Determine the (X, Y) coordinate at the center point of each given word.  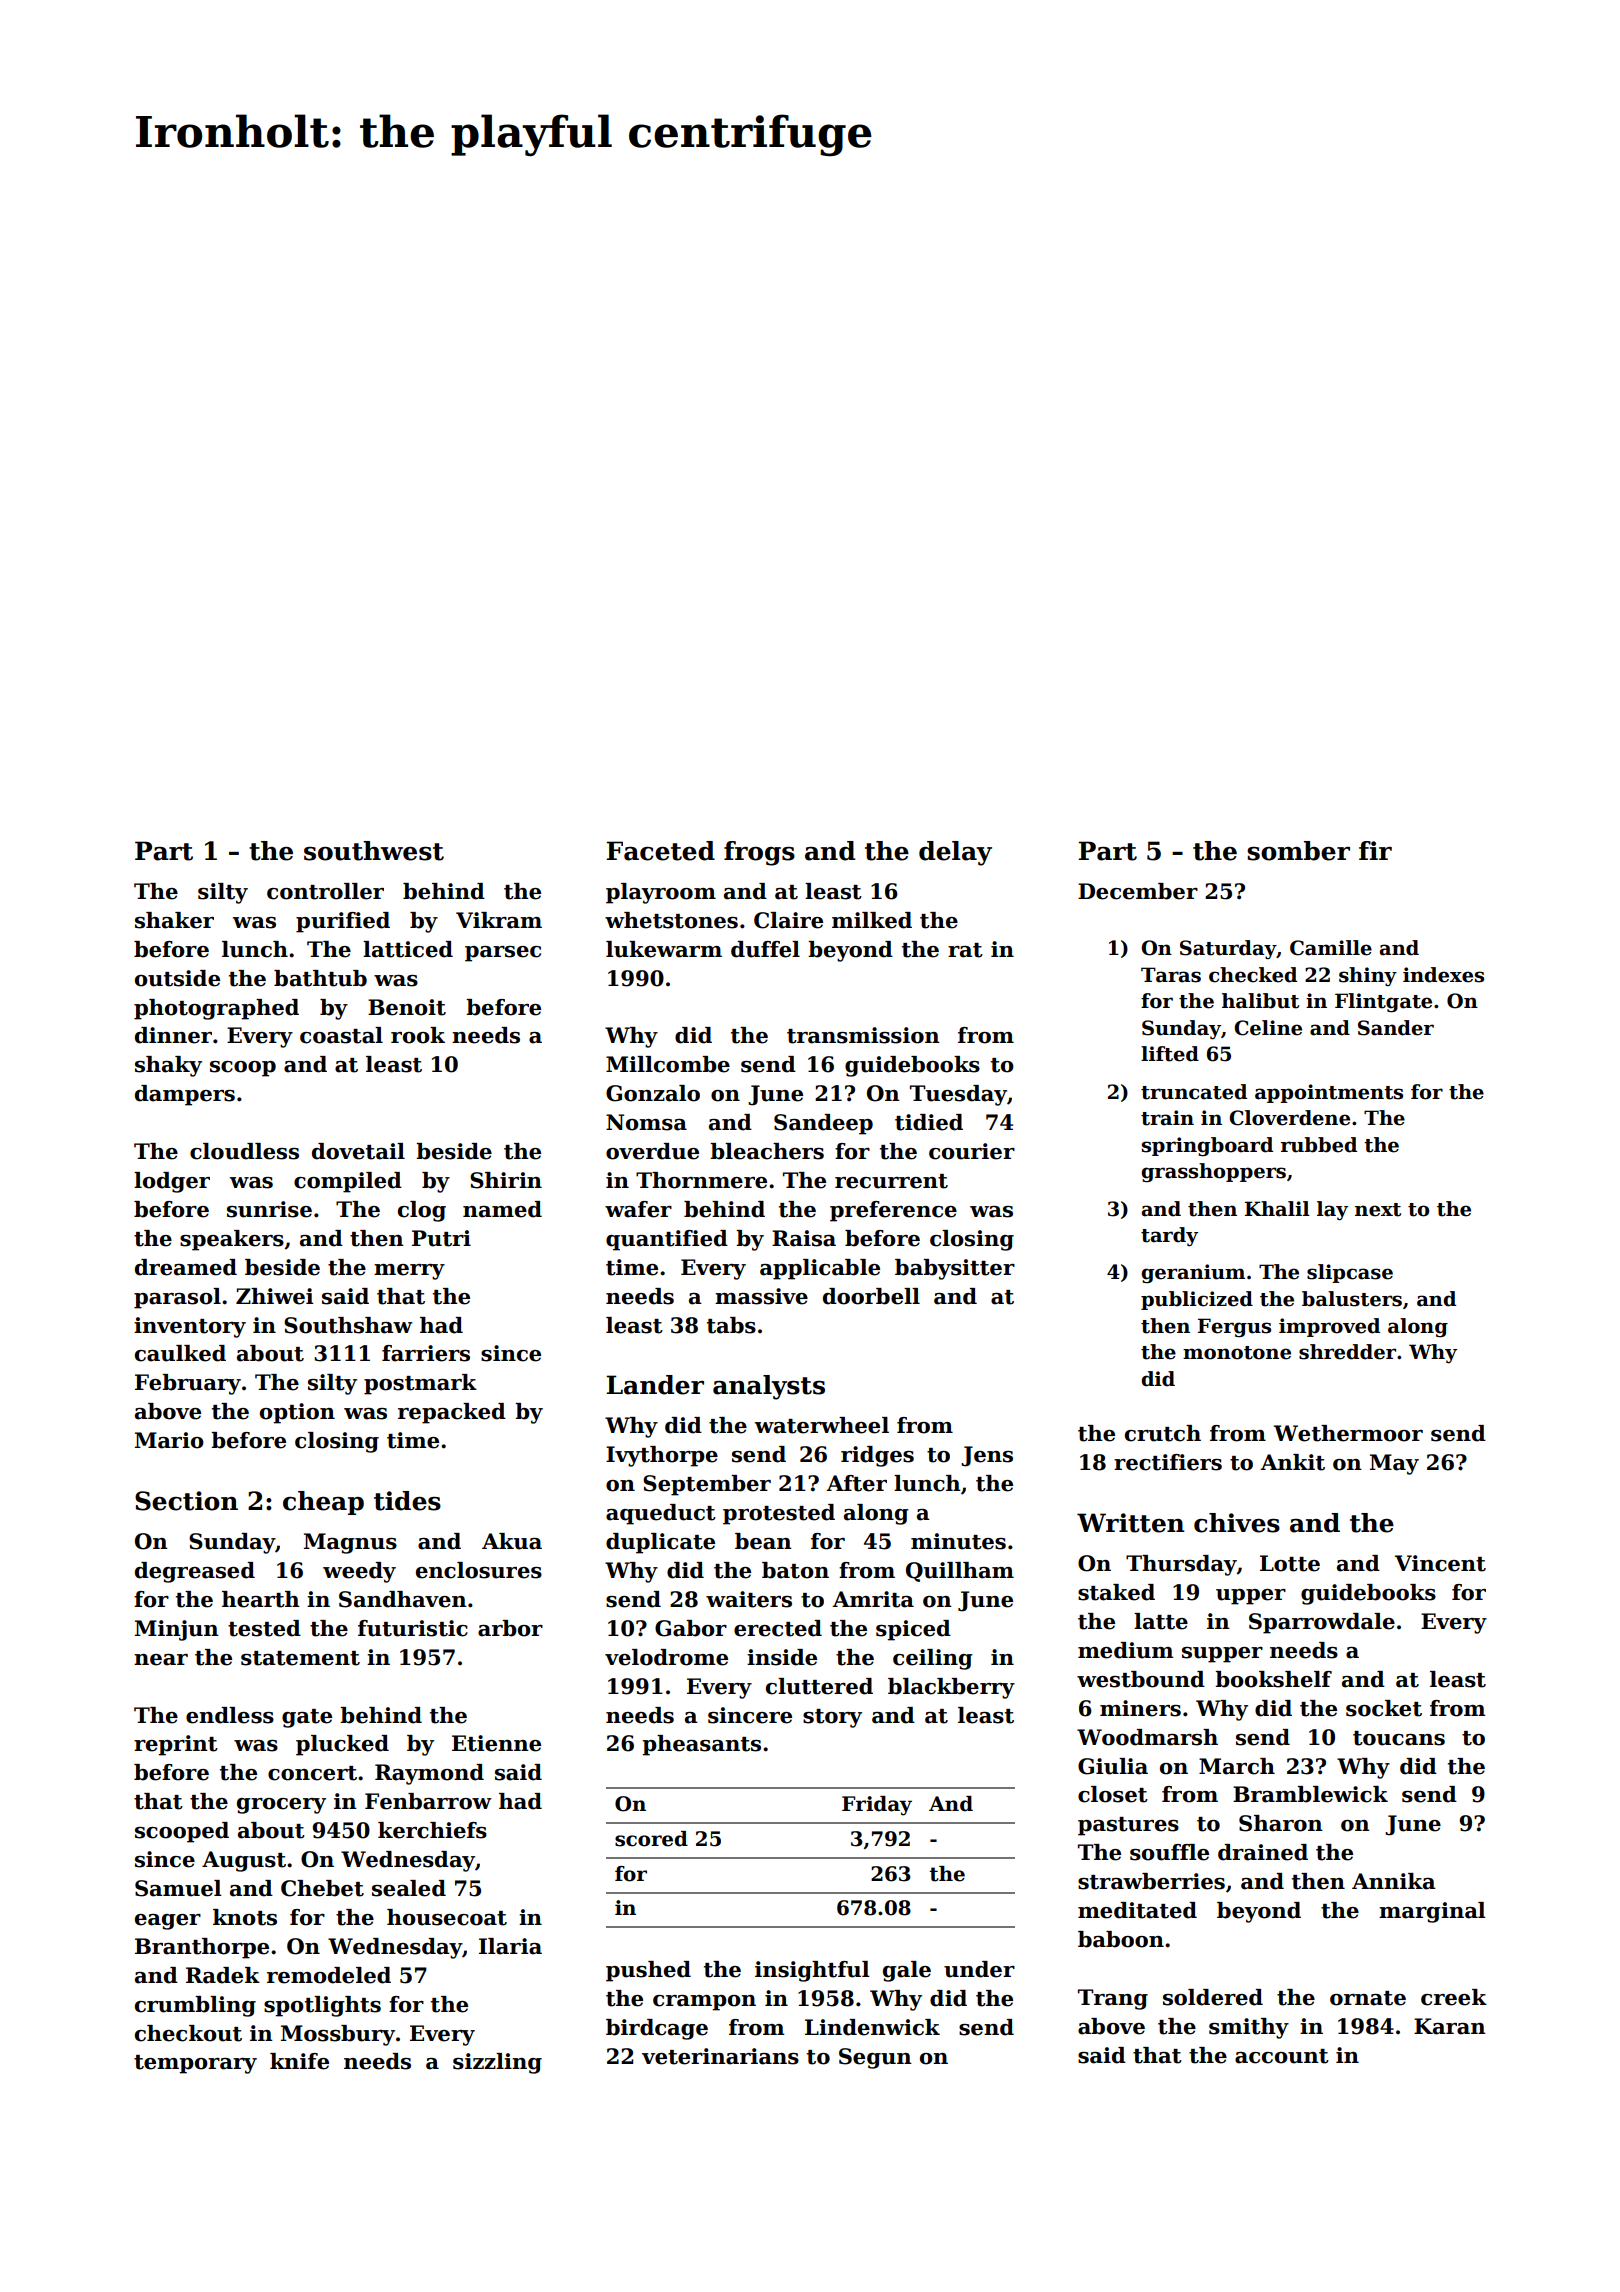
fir (1375, 850)
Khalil (1277, 1209)
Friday (877, 1806)
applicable (820, 1269)
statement (300, 1658)
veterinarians (720, 2056)
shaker (174, 920)
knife (299, 2061)
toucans (1399, 1738)
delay (955, 853)
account (1282, 2056)
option (297, 1413)
